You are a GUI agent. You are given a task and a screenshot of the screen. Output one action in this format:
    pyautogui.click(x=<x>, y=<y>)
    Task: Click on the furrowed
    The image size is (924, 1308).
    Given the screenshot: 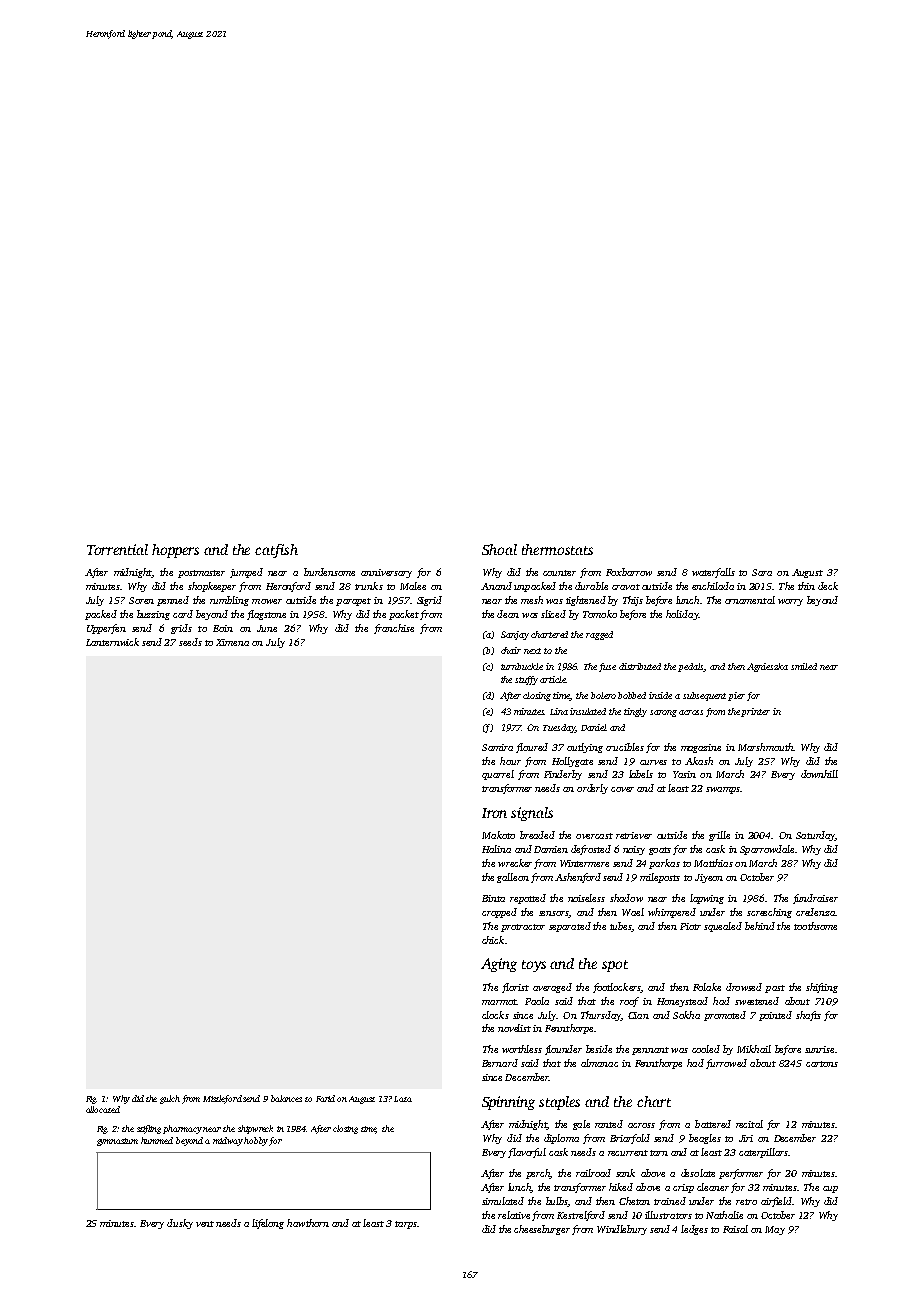 What is the action you would take?
    pyautogui.click(x=726, y=1064)
